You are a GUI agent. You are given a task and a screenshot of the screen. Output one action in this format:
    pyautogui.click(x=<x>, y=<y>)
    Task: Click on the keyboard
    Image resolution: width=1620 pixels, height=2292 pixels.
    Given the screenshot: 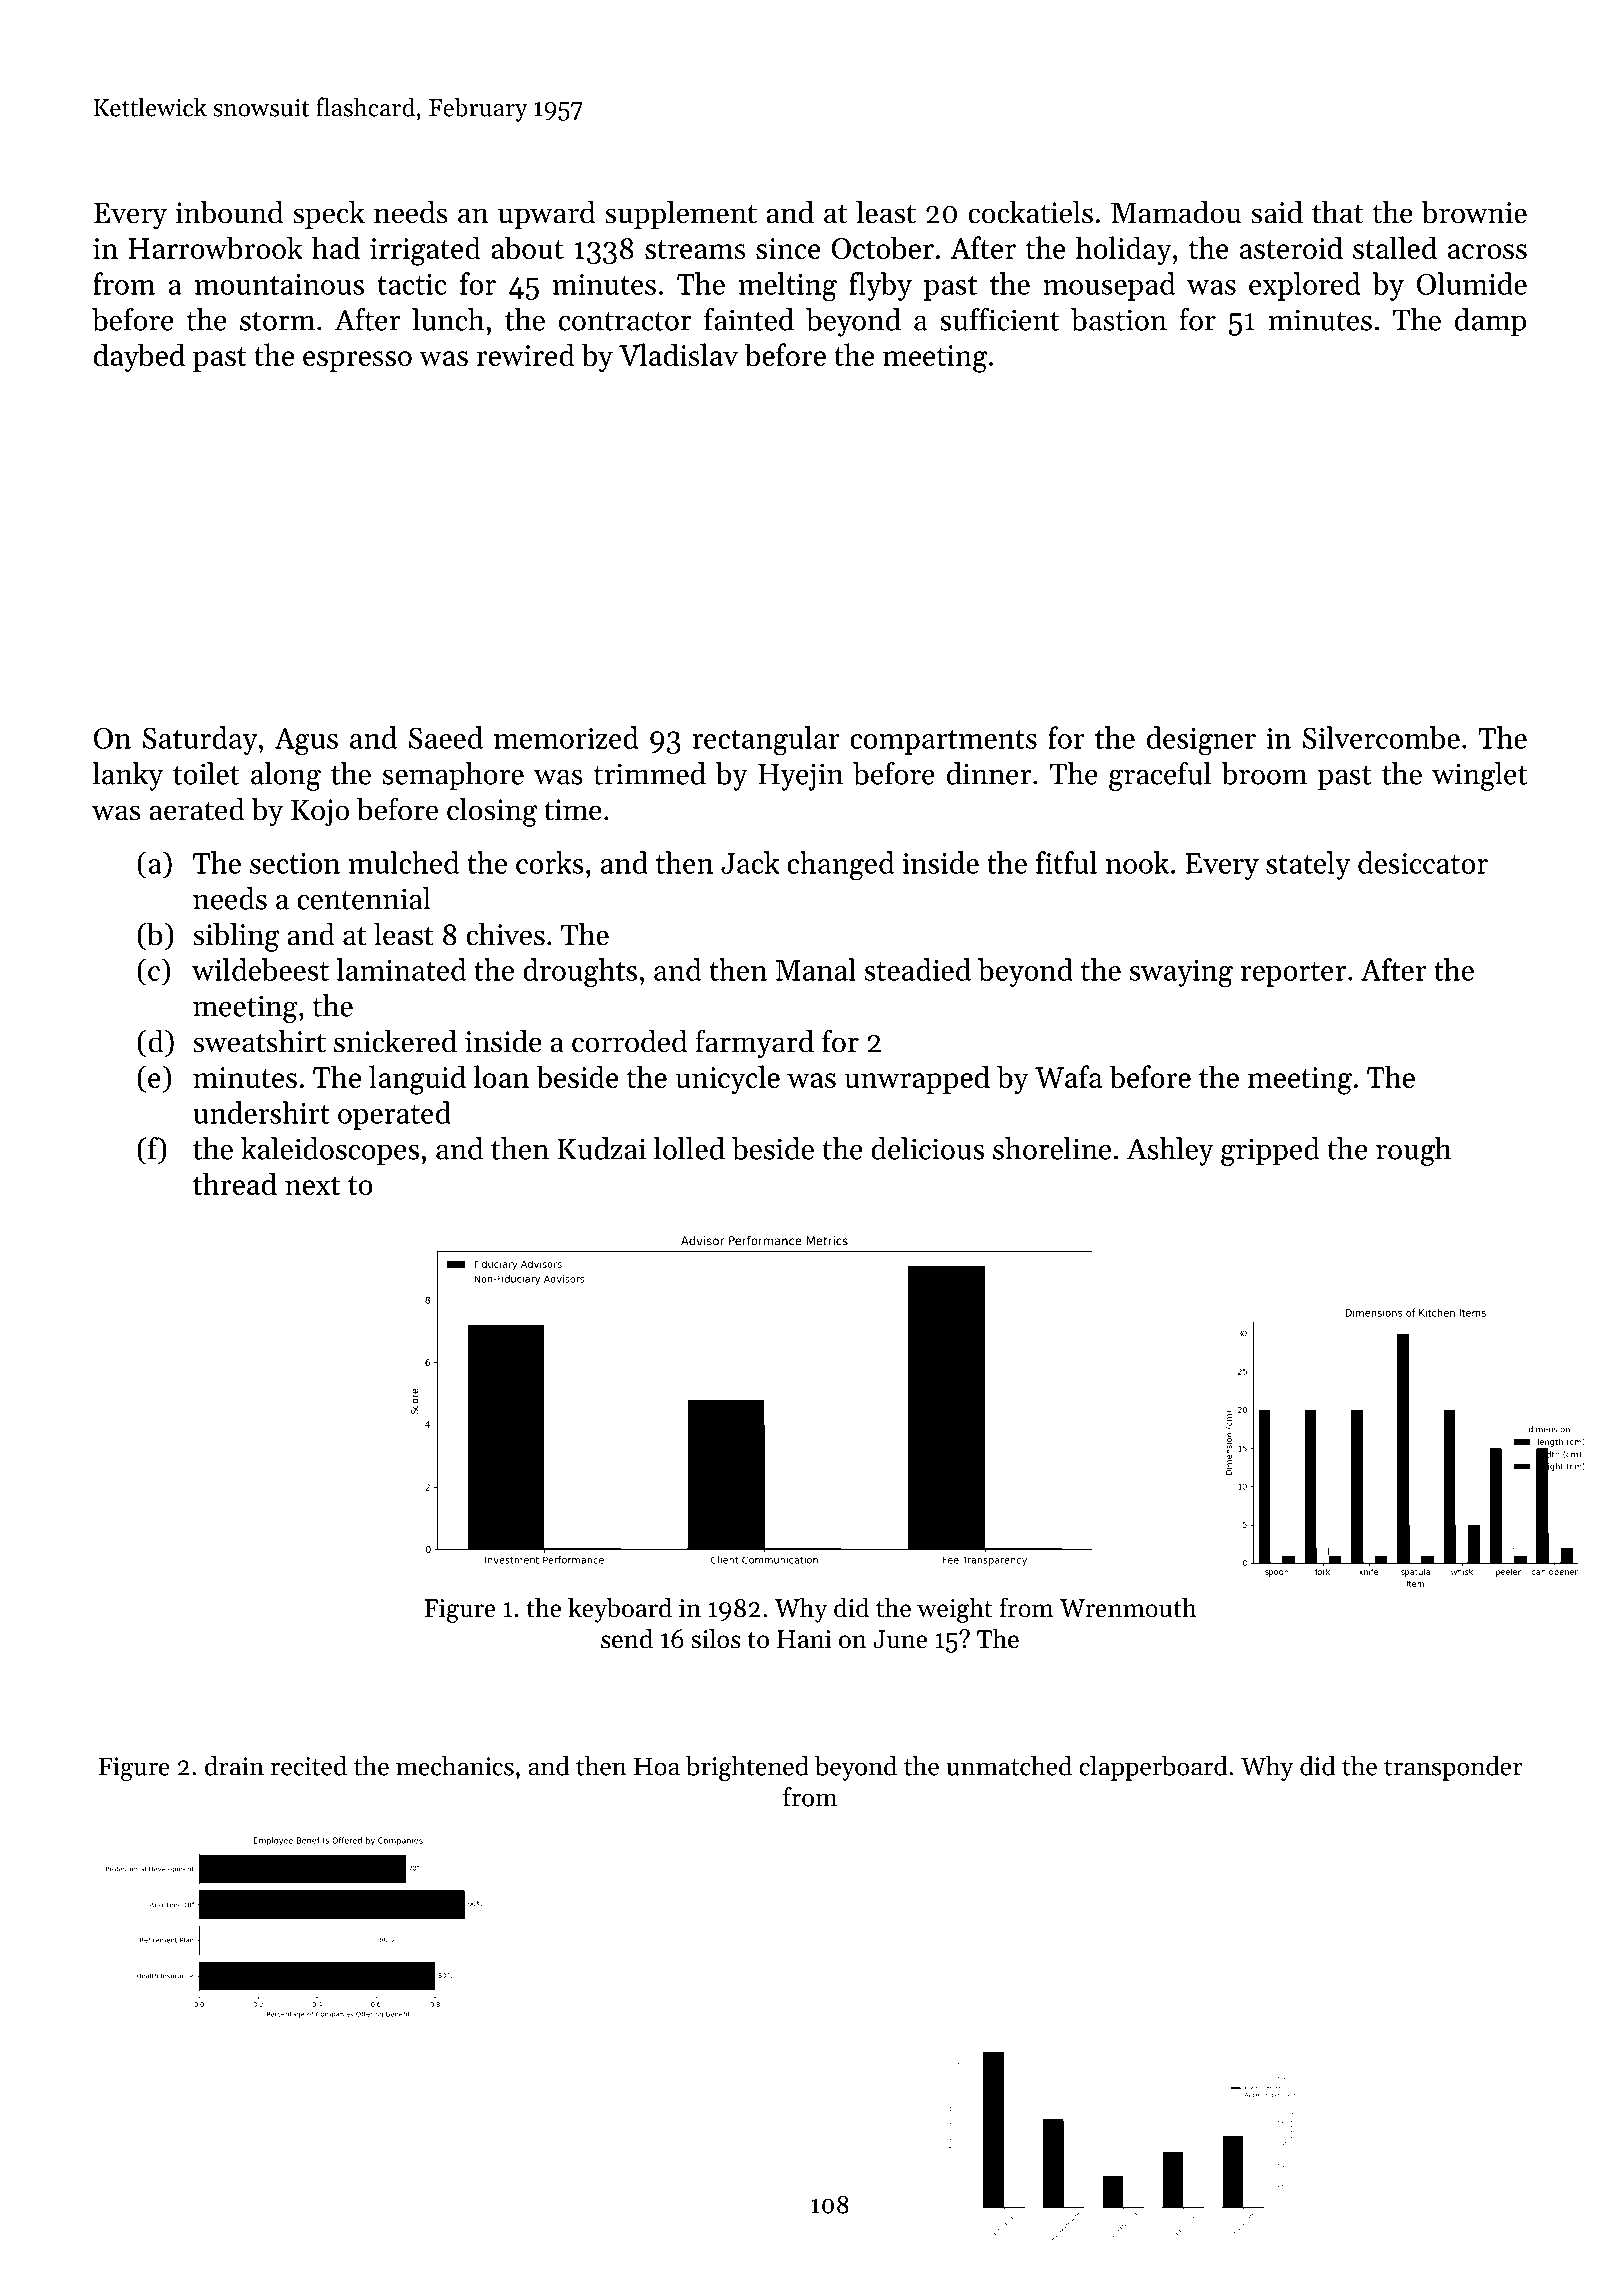 What is the action you would take?
    pyautogui.click(x=620, y=1610)
